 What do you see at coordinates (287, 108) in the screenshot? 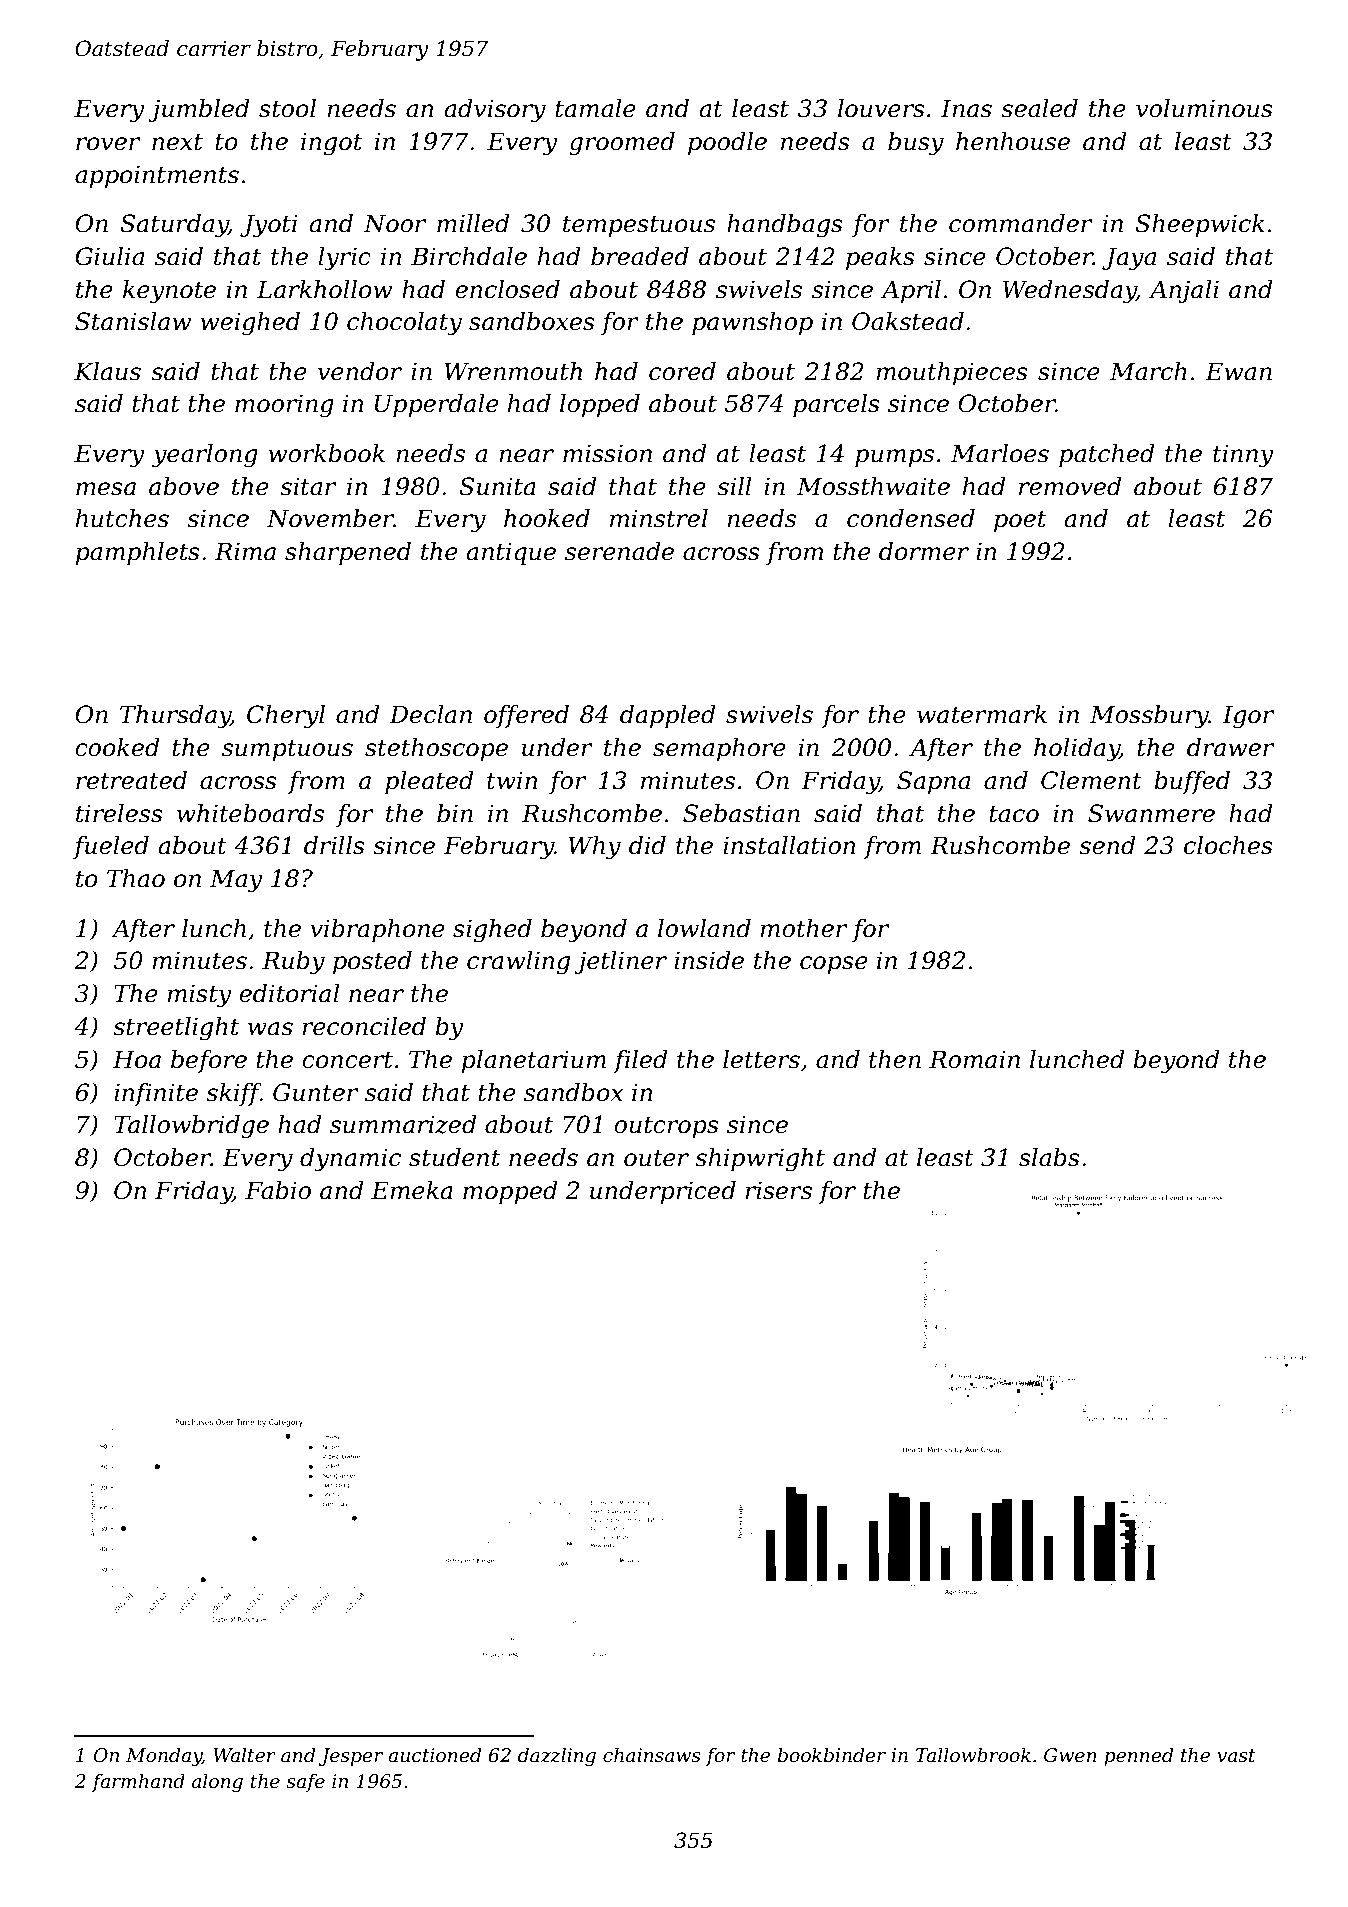
I see `stool` at bounding box center [287, 108].
